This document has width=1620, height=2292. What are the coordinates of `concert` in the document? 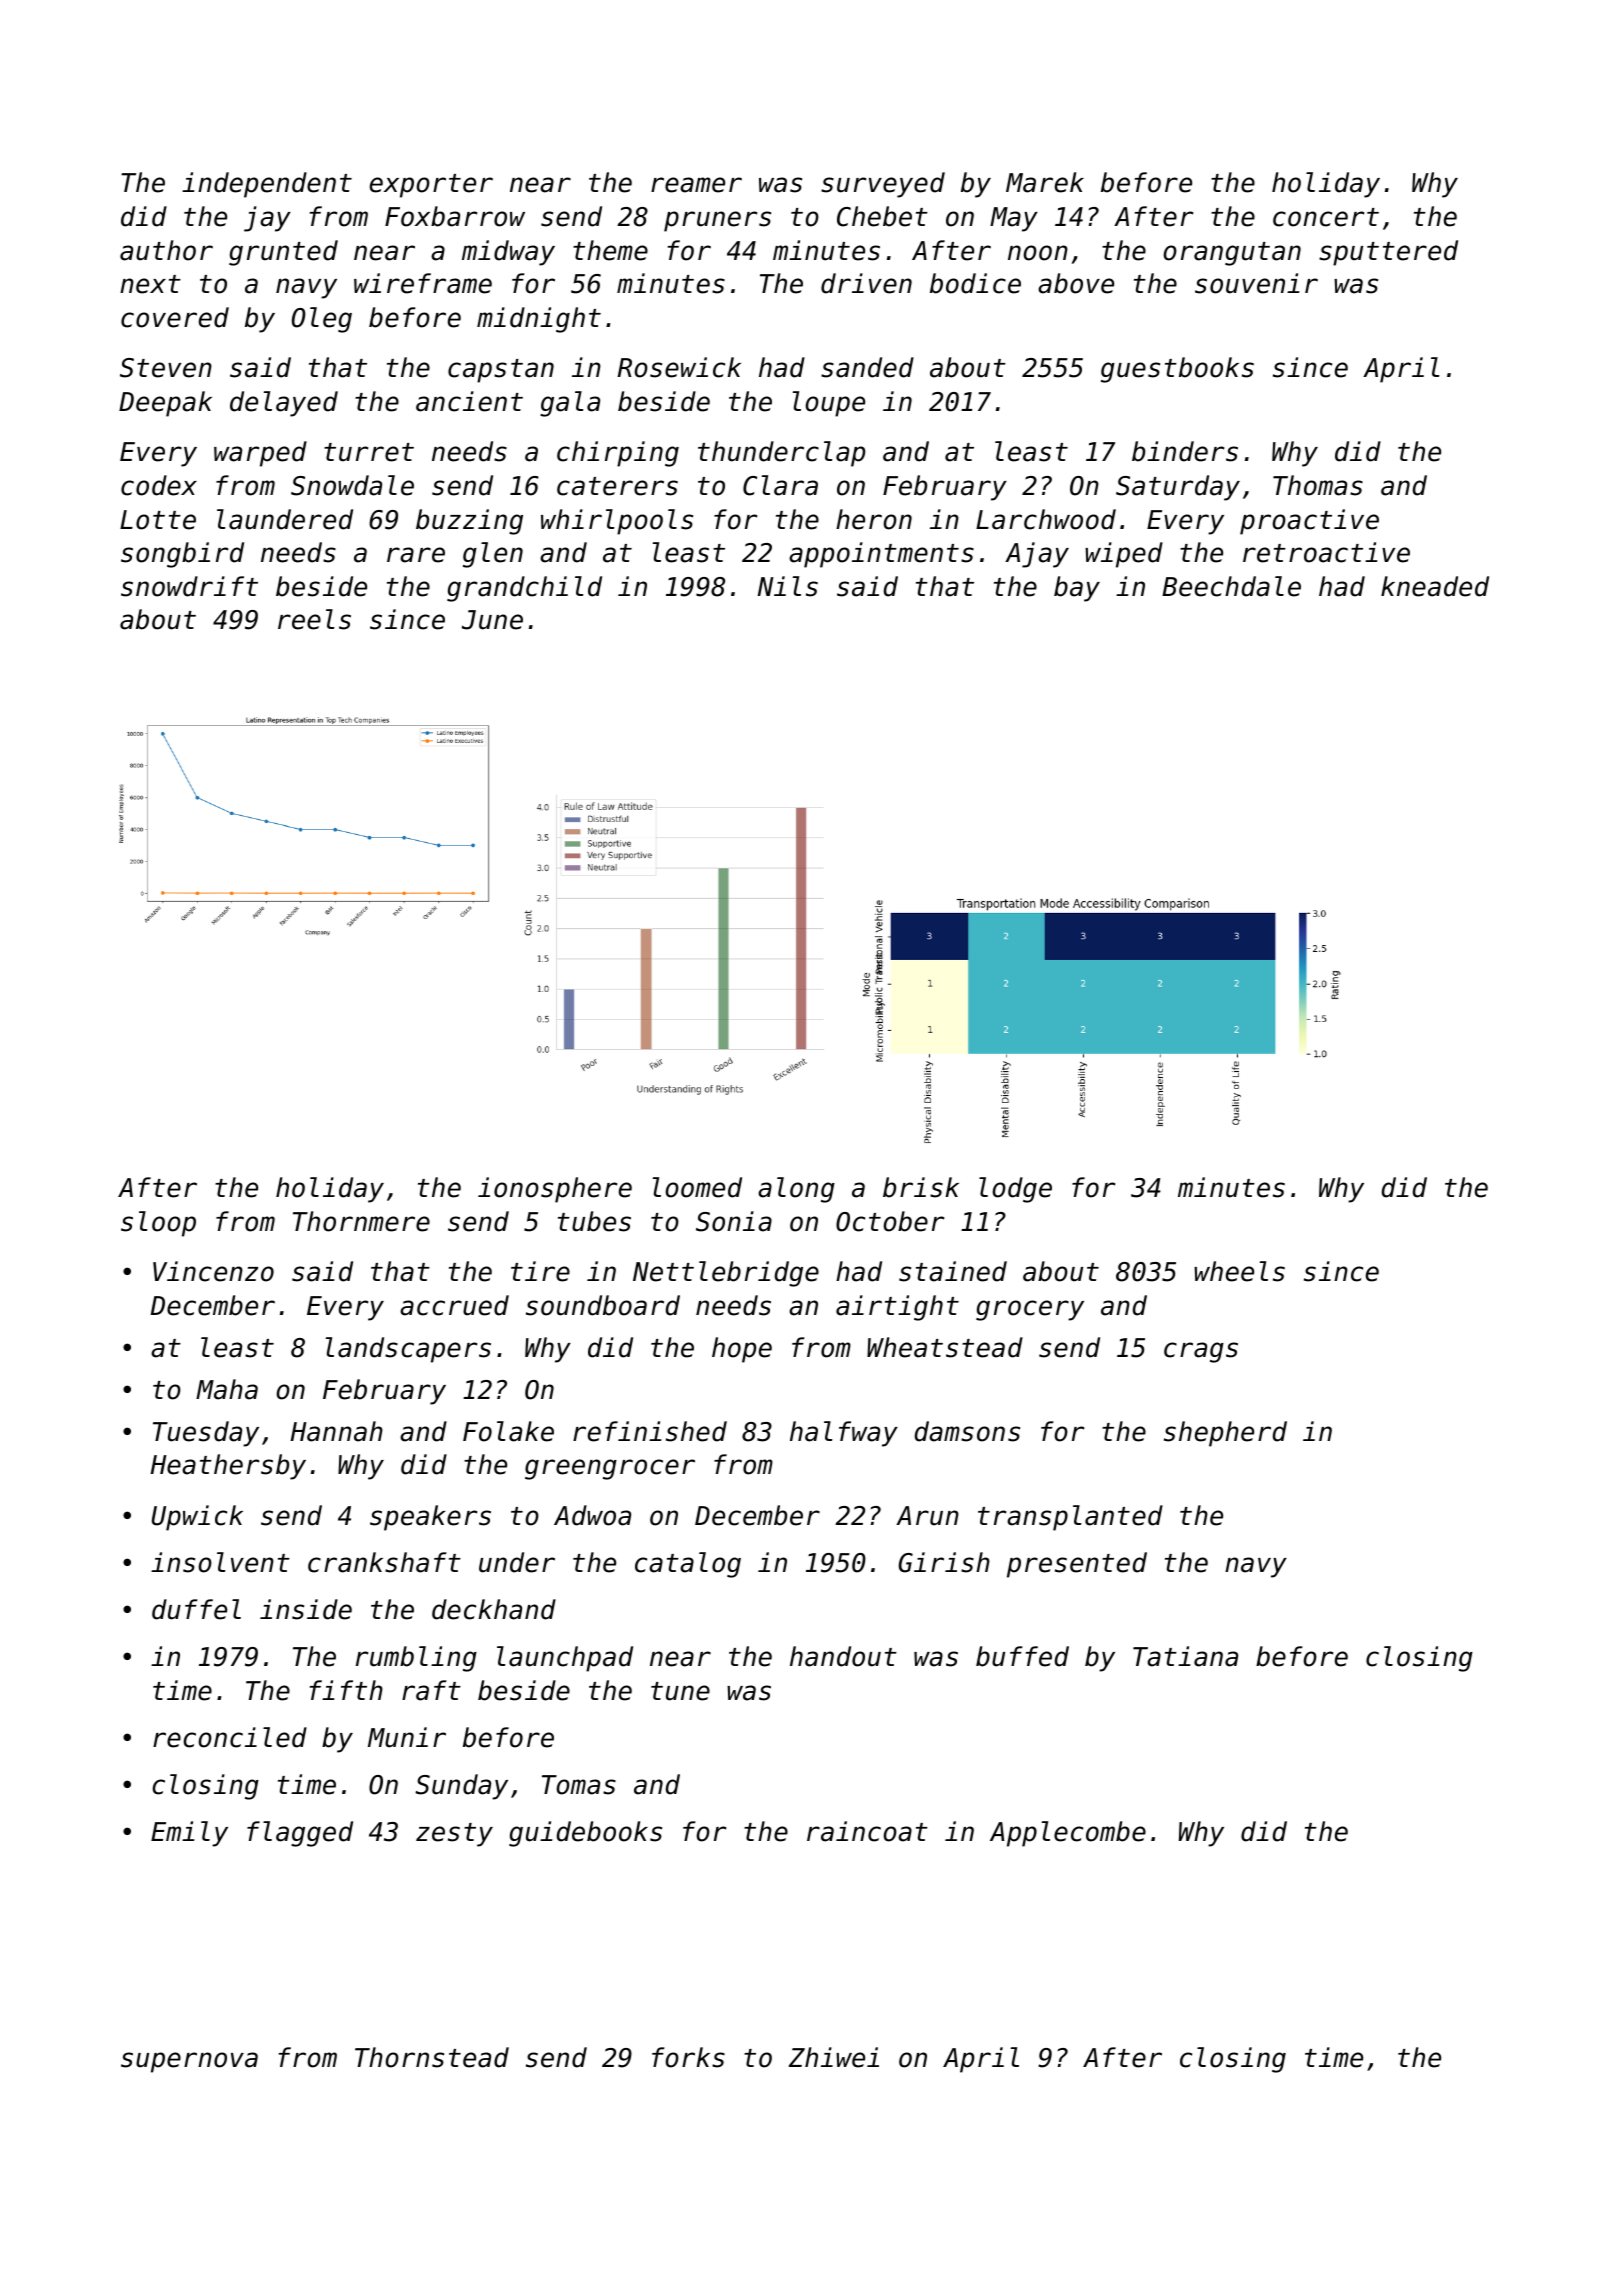 It's located at (1326, 217).
